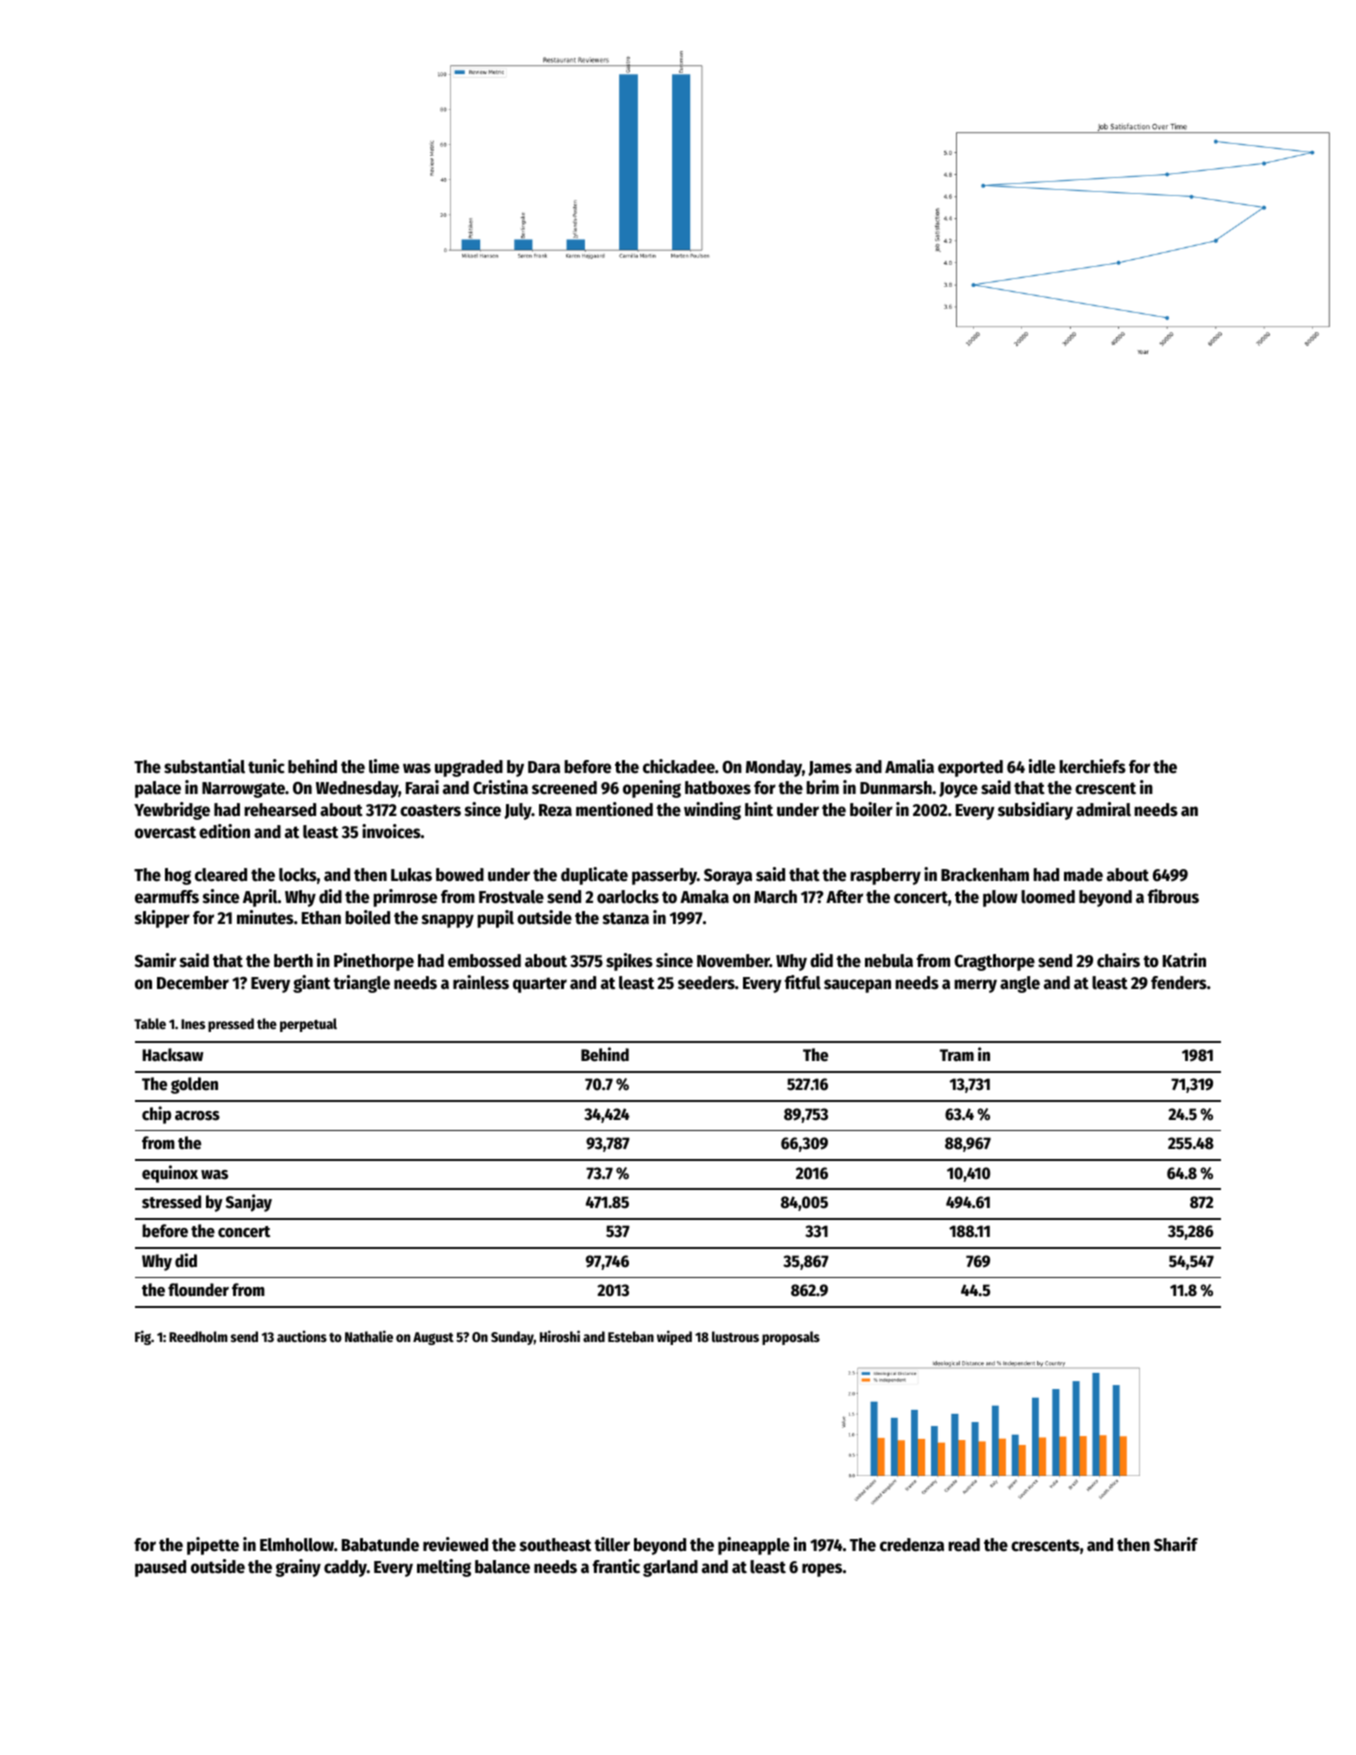 The width and height of the screenshot is (1356, 1755). I want to click on ropes, so click(822, 1570).
